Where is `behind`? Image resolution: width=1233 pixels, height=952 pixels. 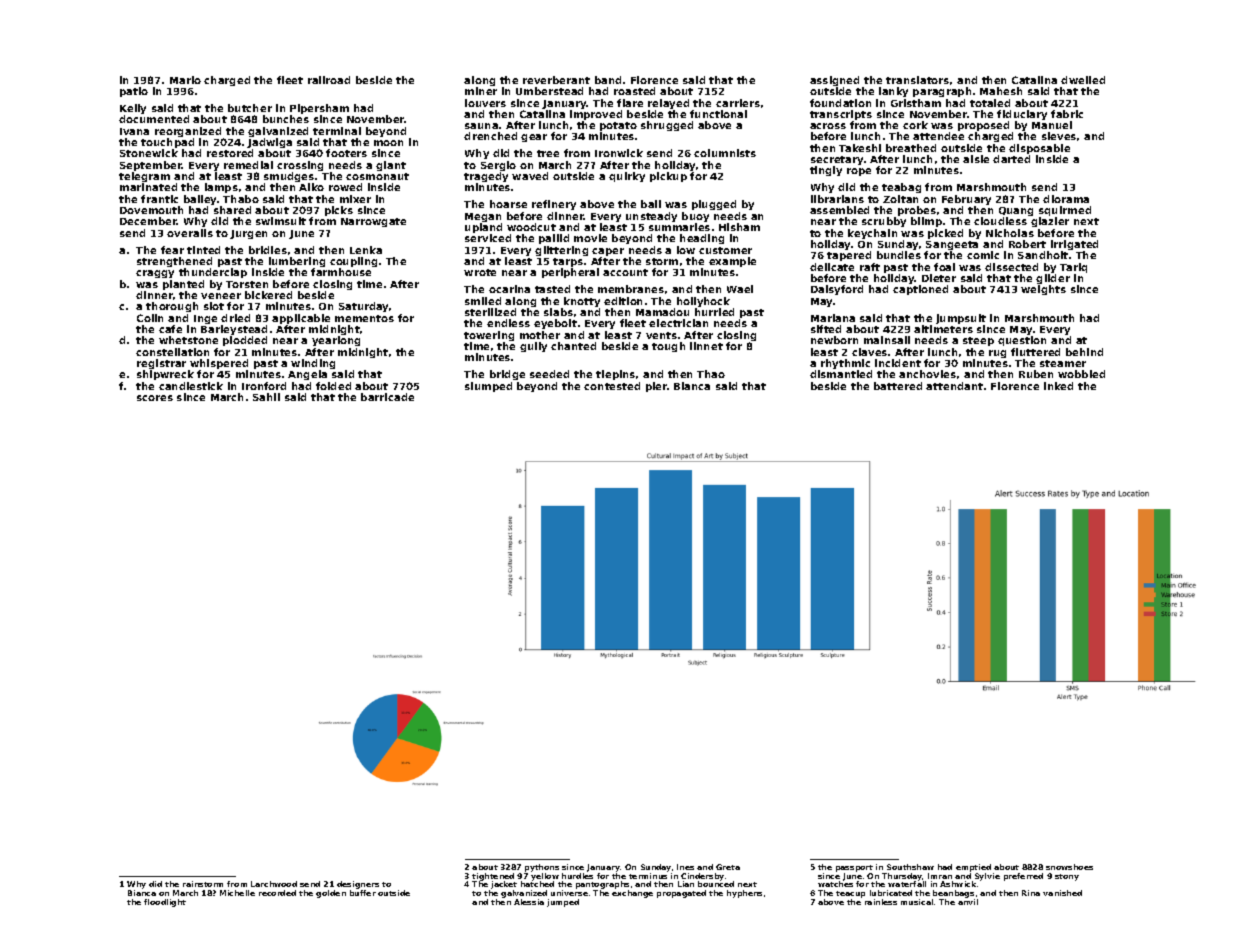 behind is located at coordinates (1084, 352).
